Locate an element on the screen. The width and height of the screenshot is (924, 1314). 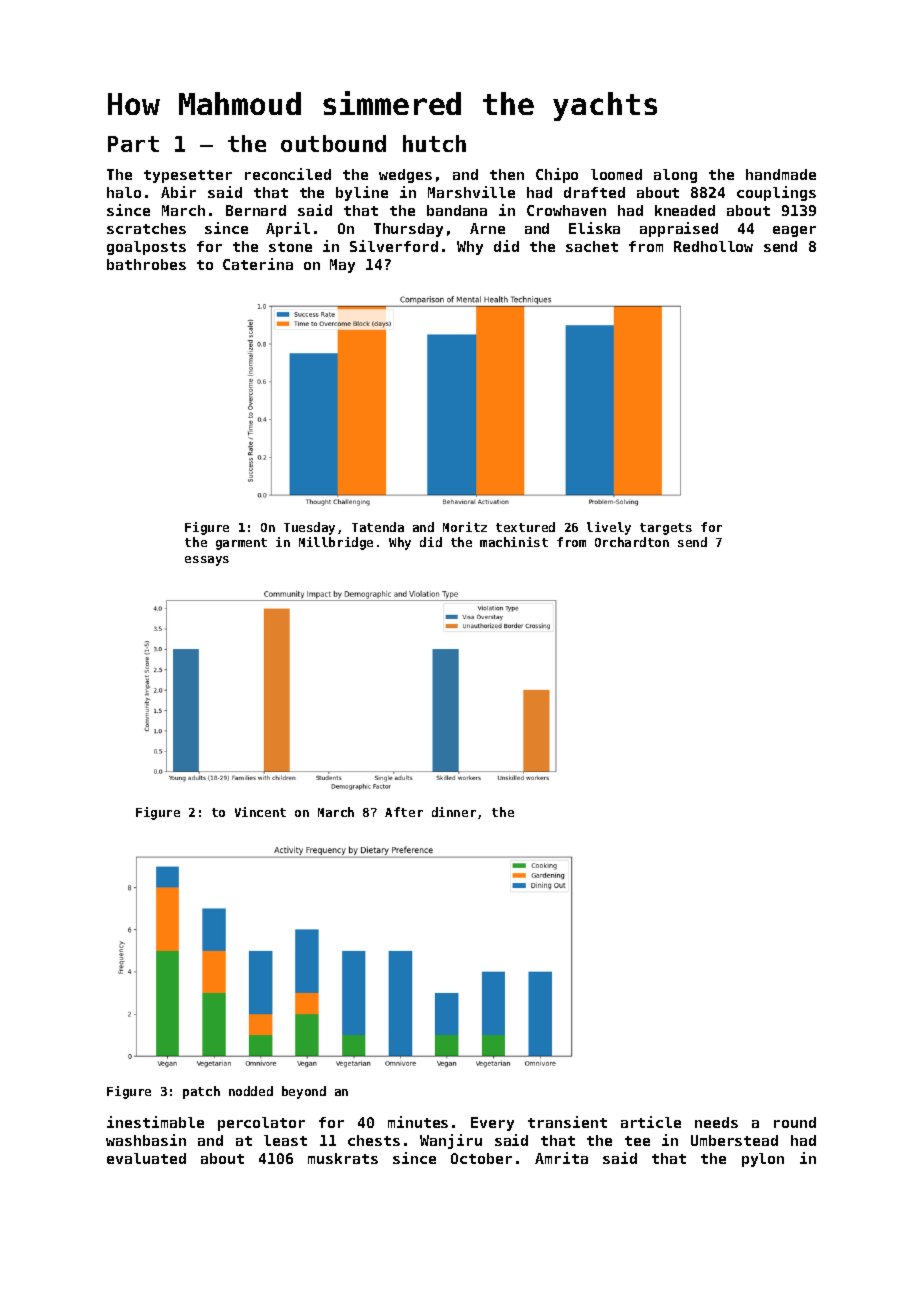
Orchardton is located at coordinates (632, 542).
